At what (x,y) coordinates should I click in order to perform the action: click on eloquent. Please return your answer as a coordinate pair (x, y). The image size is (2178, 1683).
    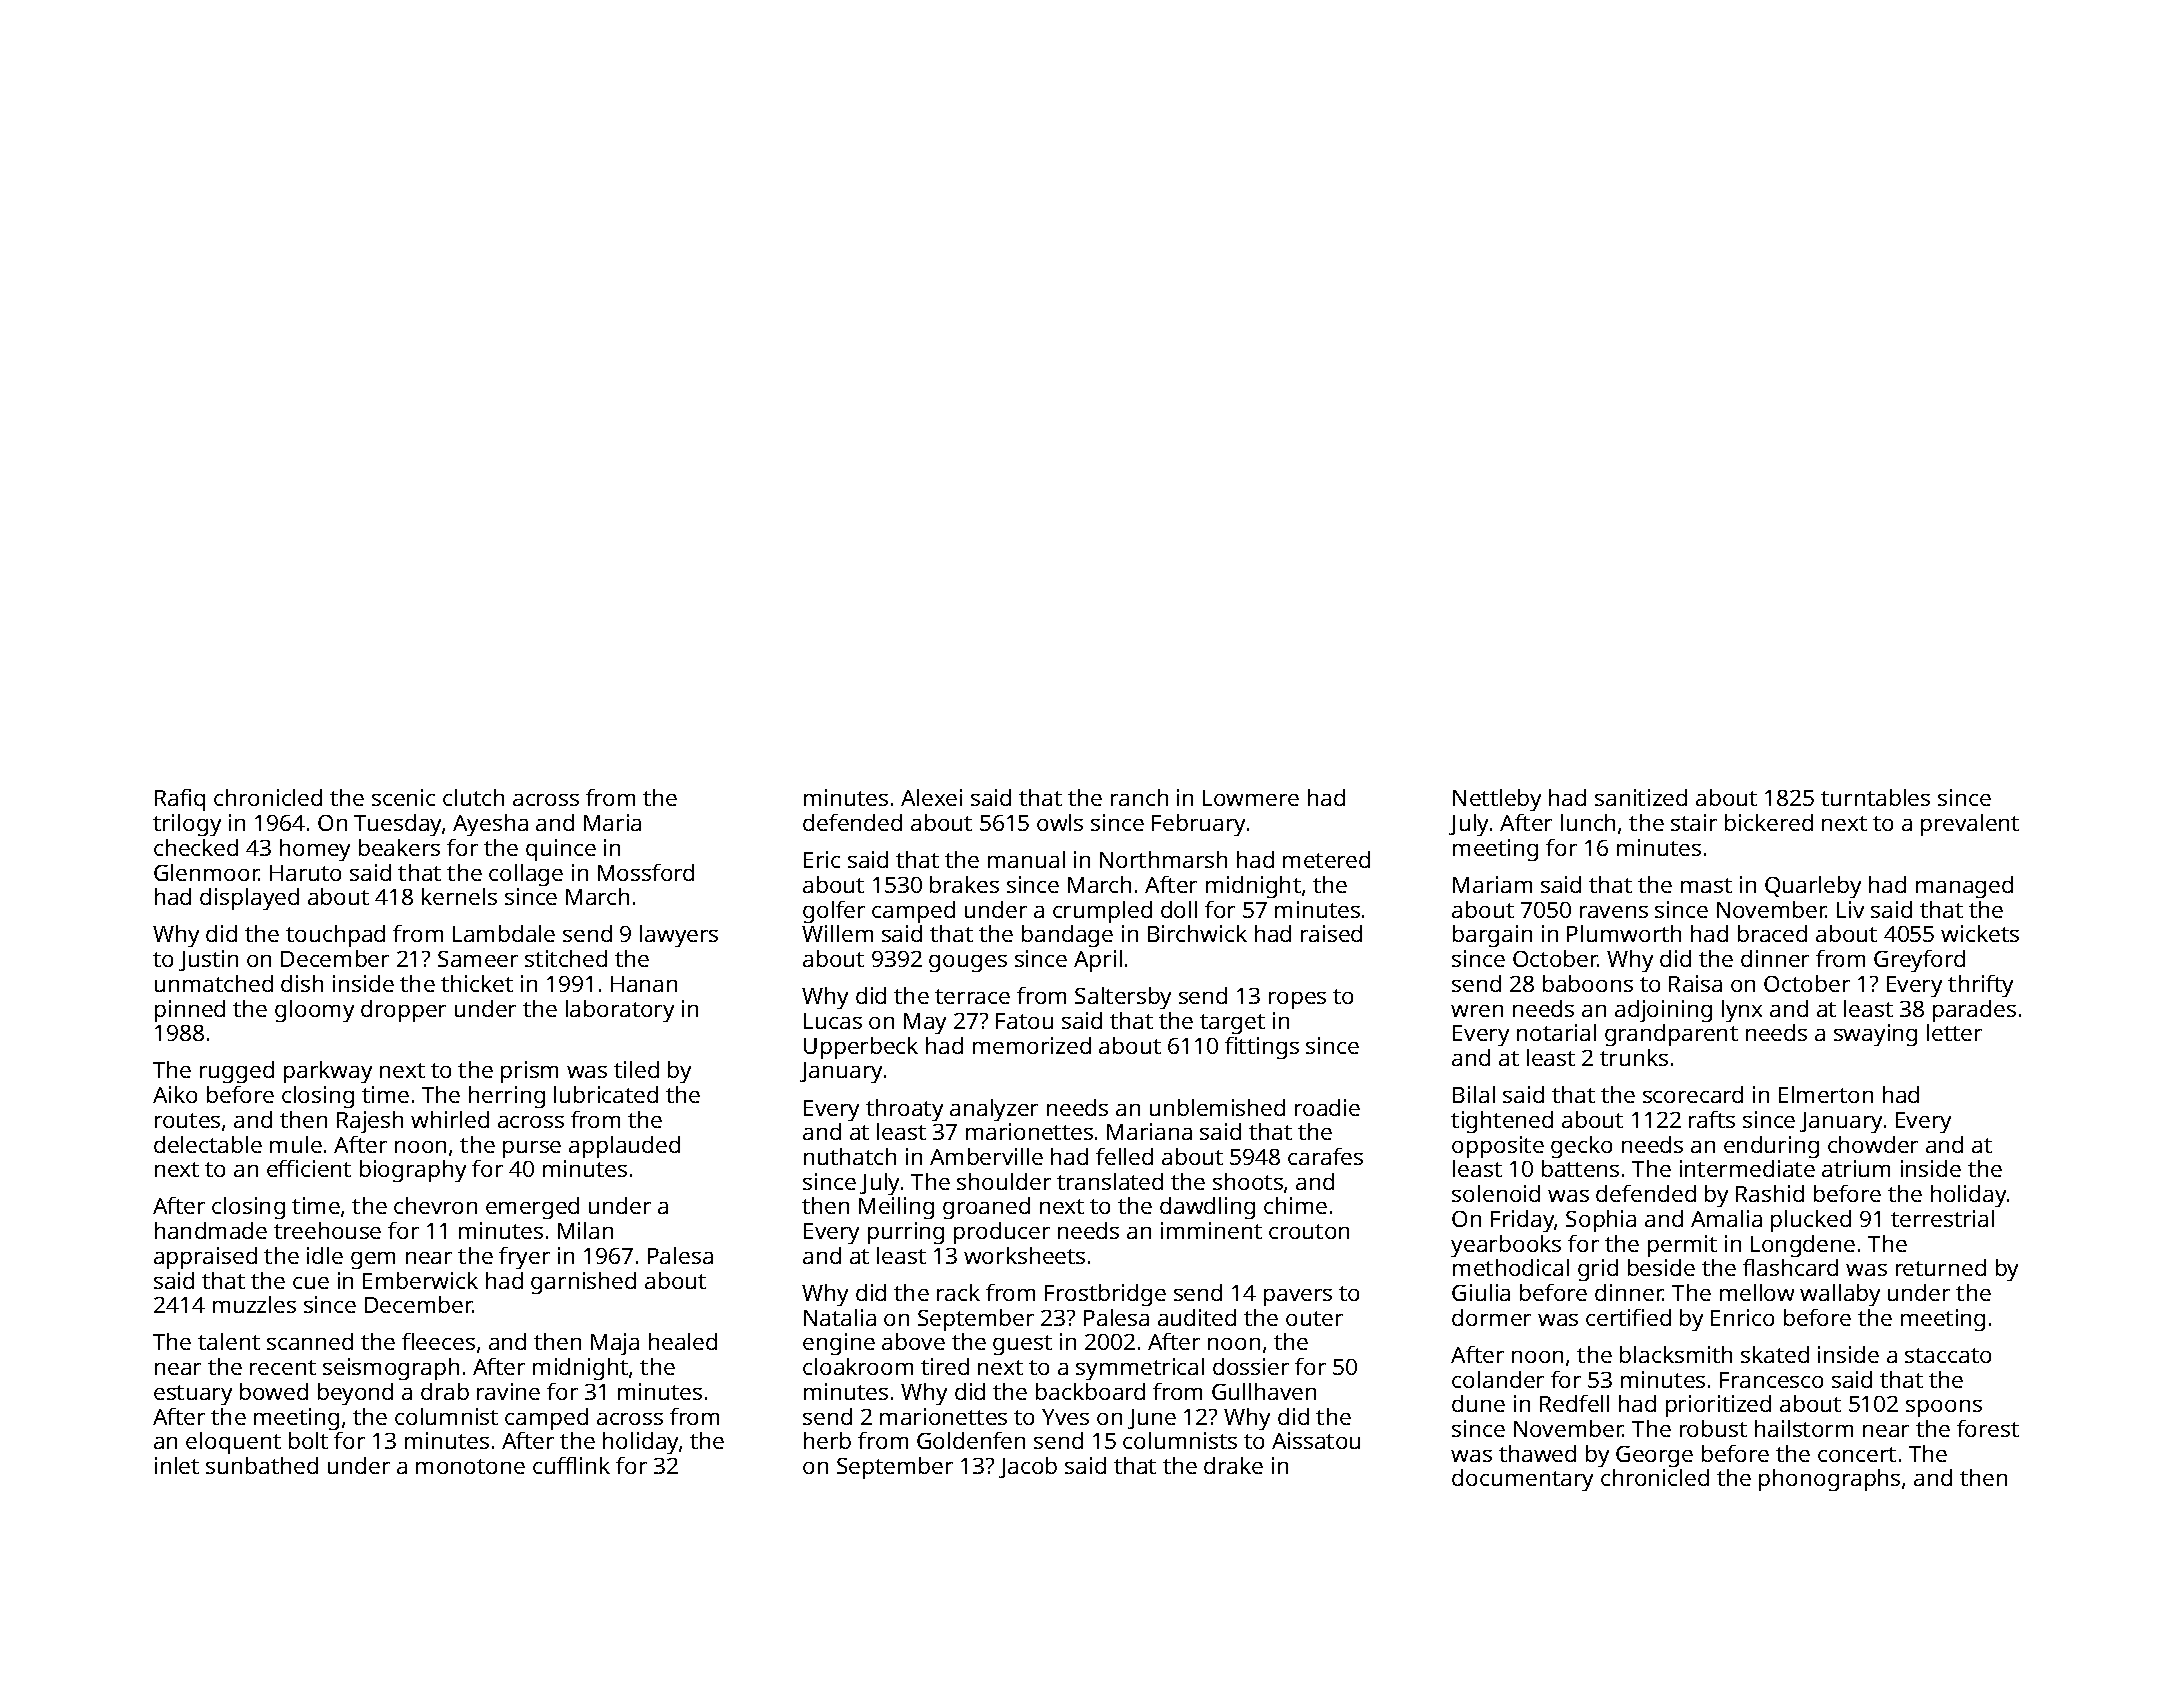
    Looking at the image, I should click on (233, 1443).
